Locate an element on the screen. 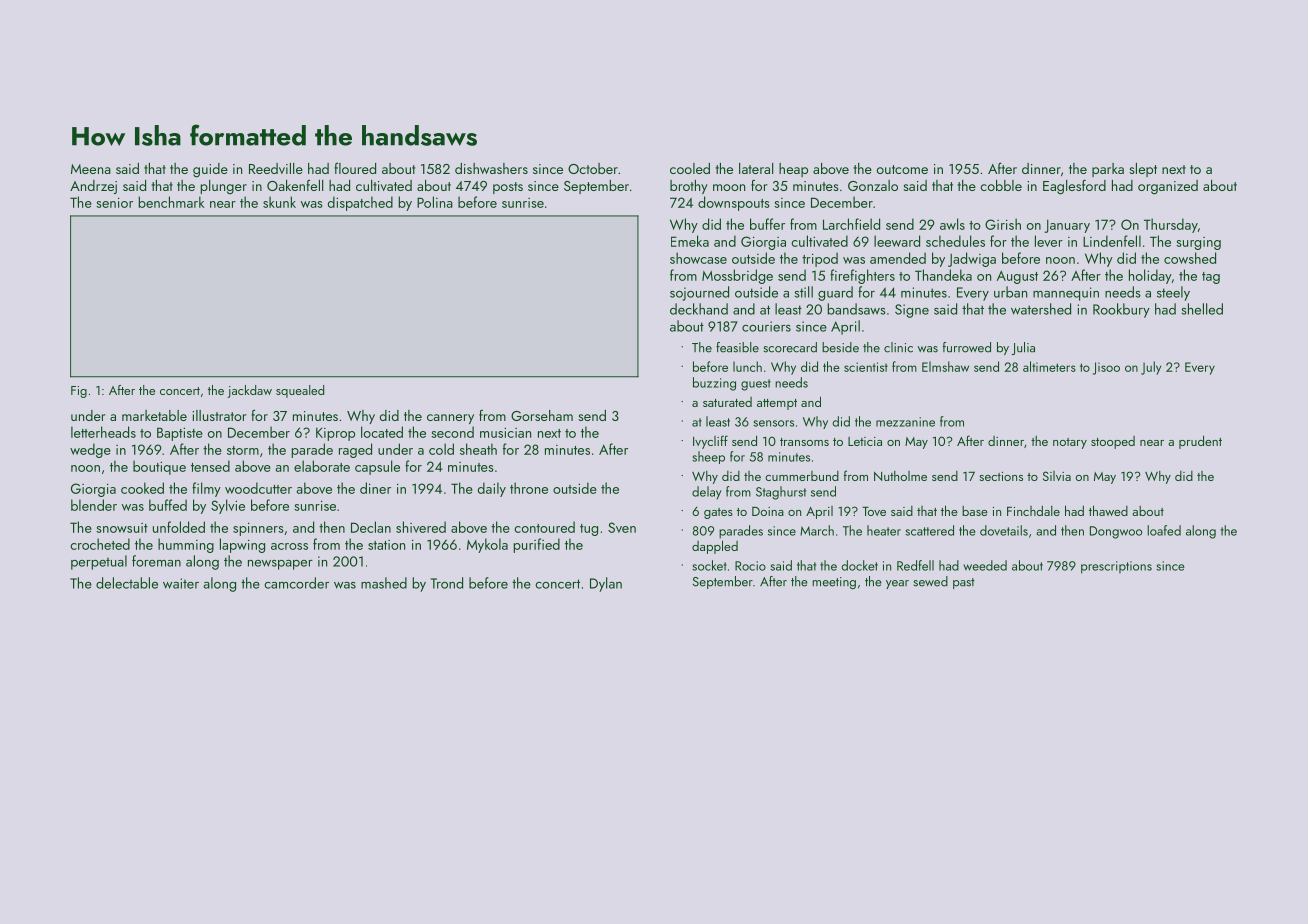  Rookbury is located at coordinates (1121, 310).
